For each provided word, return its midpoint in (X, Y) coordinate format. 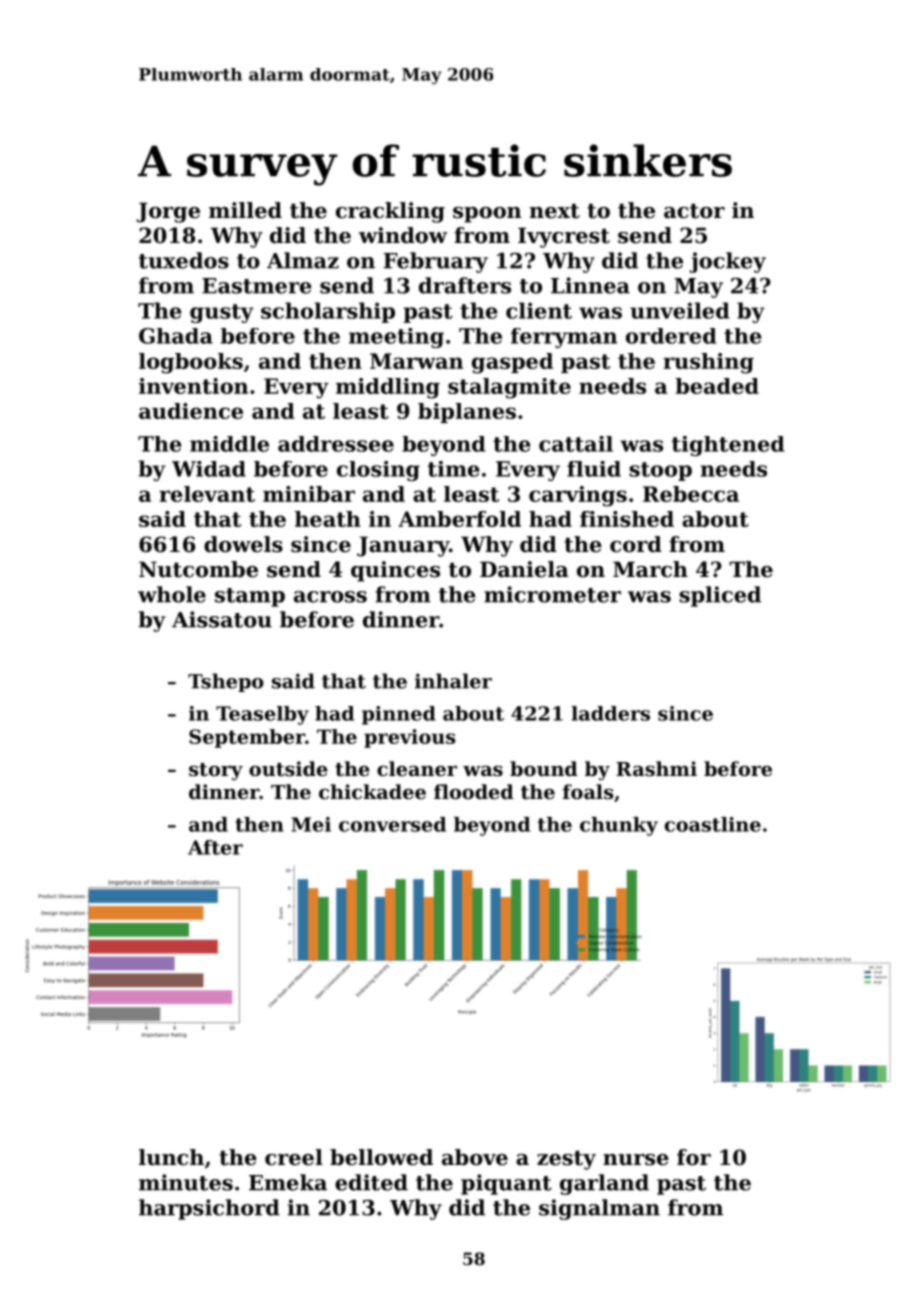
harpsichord (209, 1209)
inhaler (453, 681)
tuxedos (184, 260)
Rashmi (656, 768)
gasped (512, 363)
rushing (708, 363)
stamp (250, 597)
